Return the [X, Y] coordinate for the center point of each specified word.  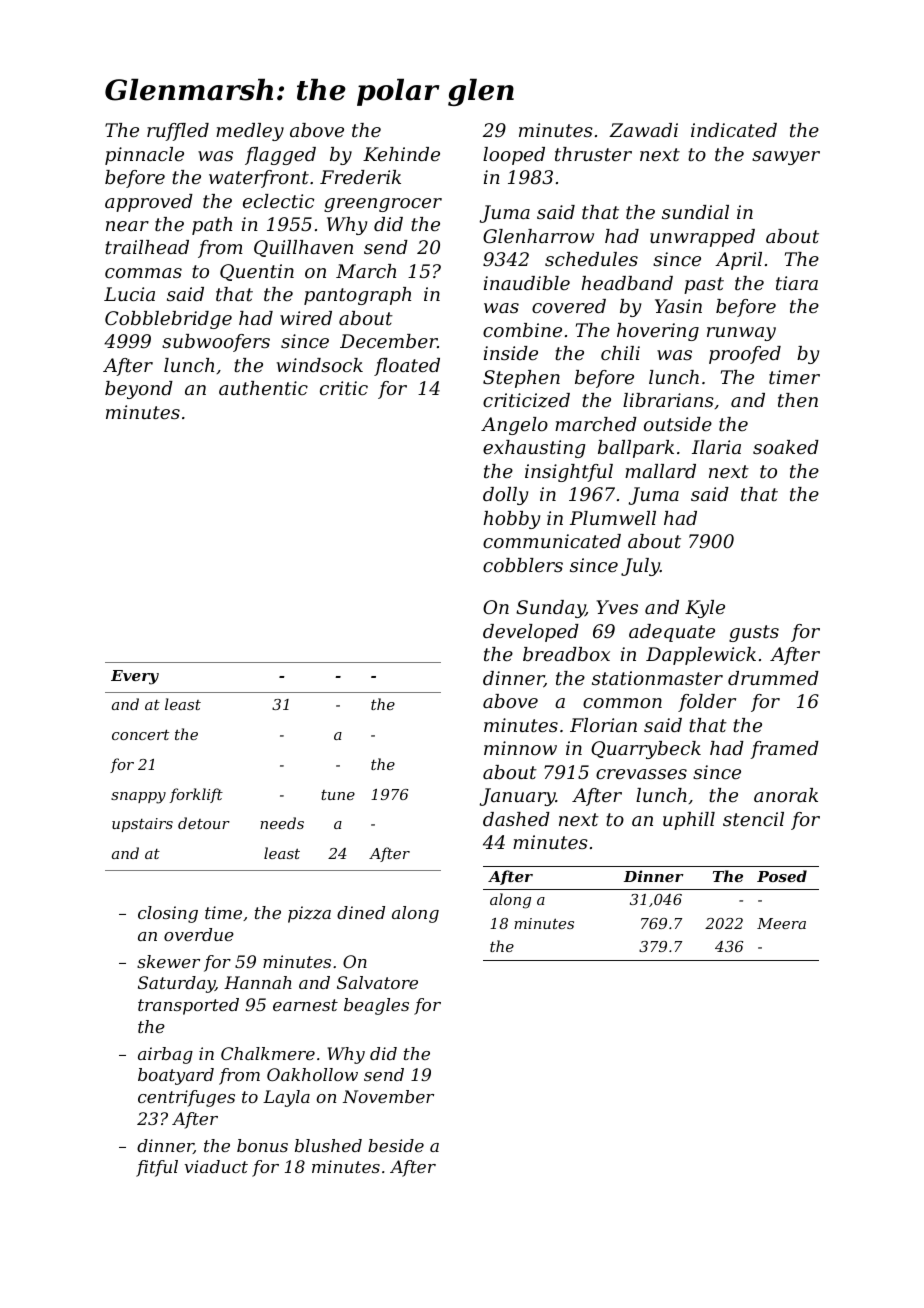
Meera [781, 923]
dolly [505, 496]
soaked [786, 447]
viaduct [216, 1166]
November [388, 1096]
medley [250, 132]
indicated [734, 130]
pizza [309, 914]
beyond [139, 390]
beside [396, 1145]
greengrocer [383, 205]
